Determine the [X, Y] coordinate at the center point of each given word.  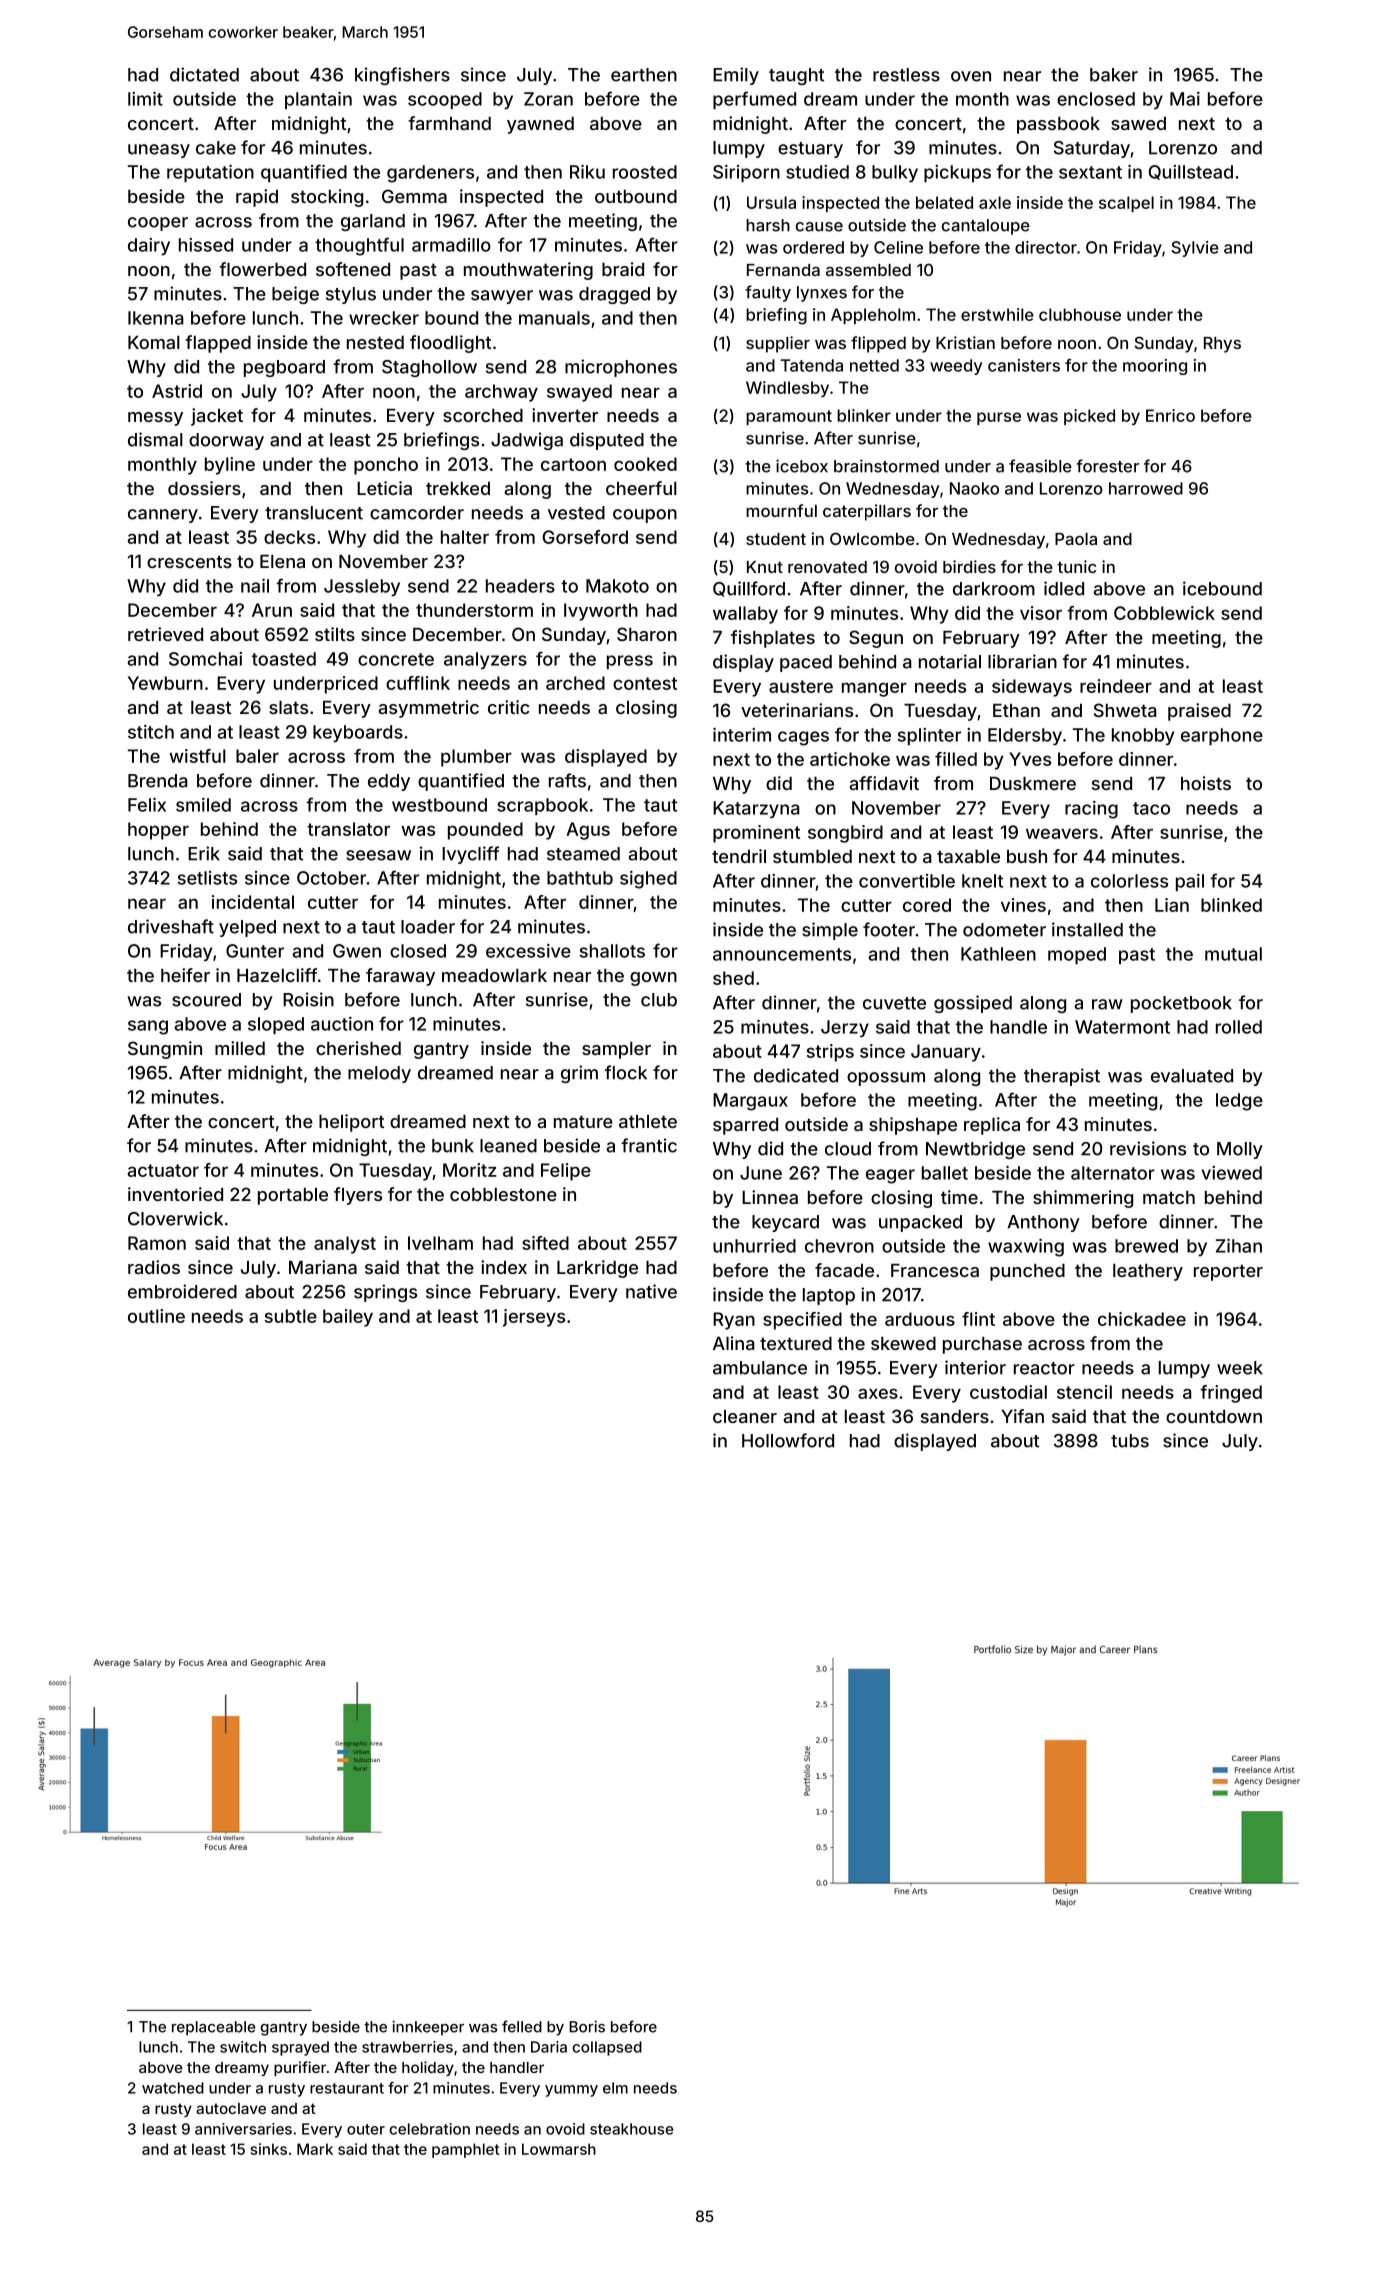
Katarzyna [756, 810]
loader [428, 927]
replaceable [214, 2028]
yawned [540, 125]
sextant [1090, 172]
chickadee [1142, 1319]
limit [145, 99]
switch [243, 2047]
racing [1091, 810]
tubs [1130, 1441]
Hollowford [788, 1440]
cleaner [745, 1416]
